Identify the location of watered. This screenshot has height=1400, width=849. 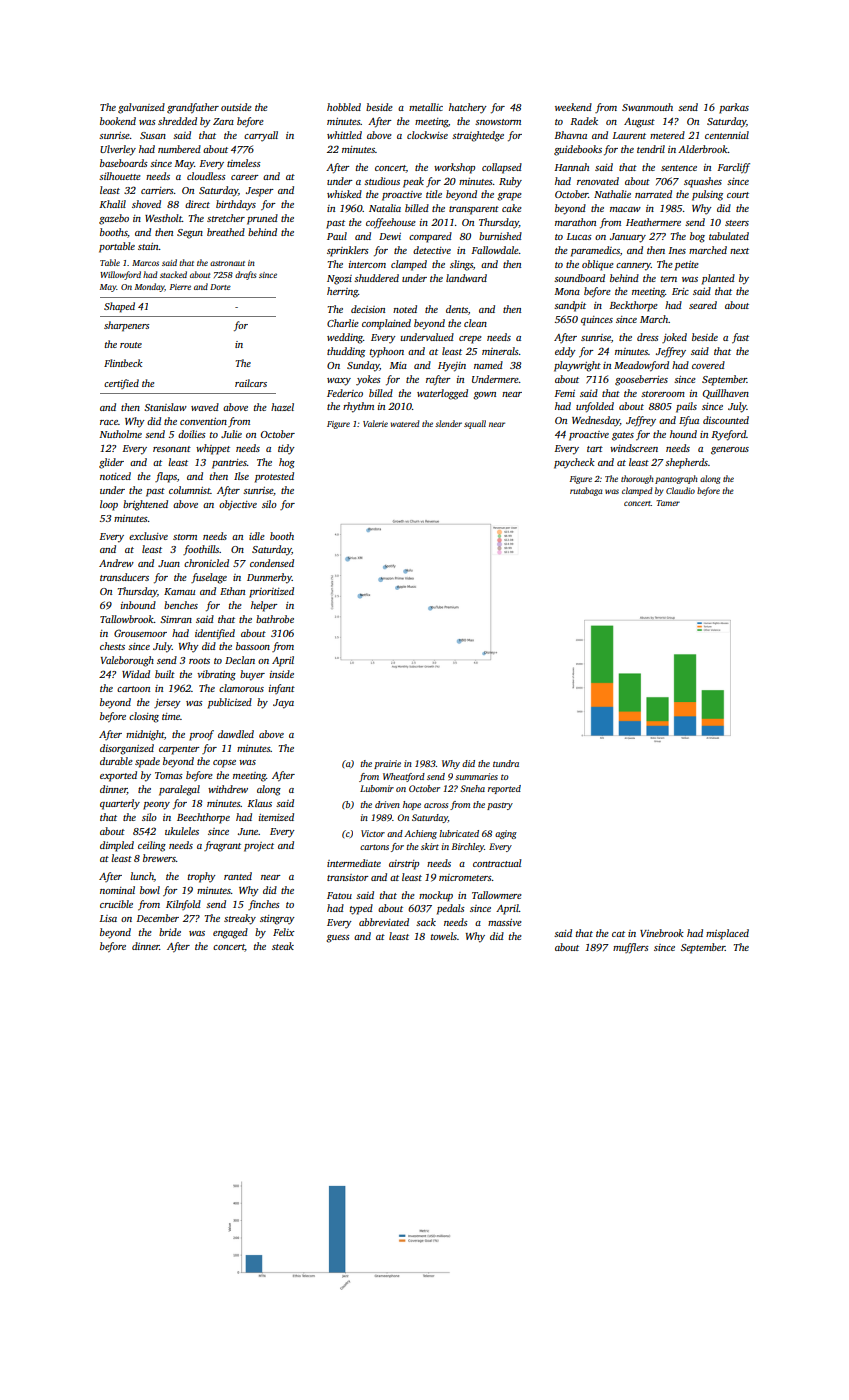
(405, 423).
